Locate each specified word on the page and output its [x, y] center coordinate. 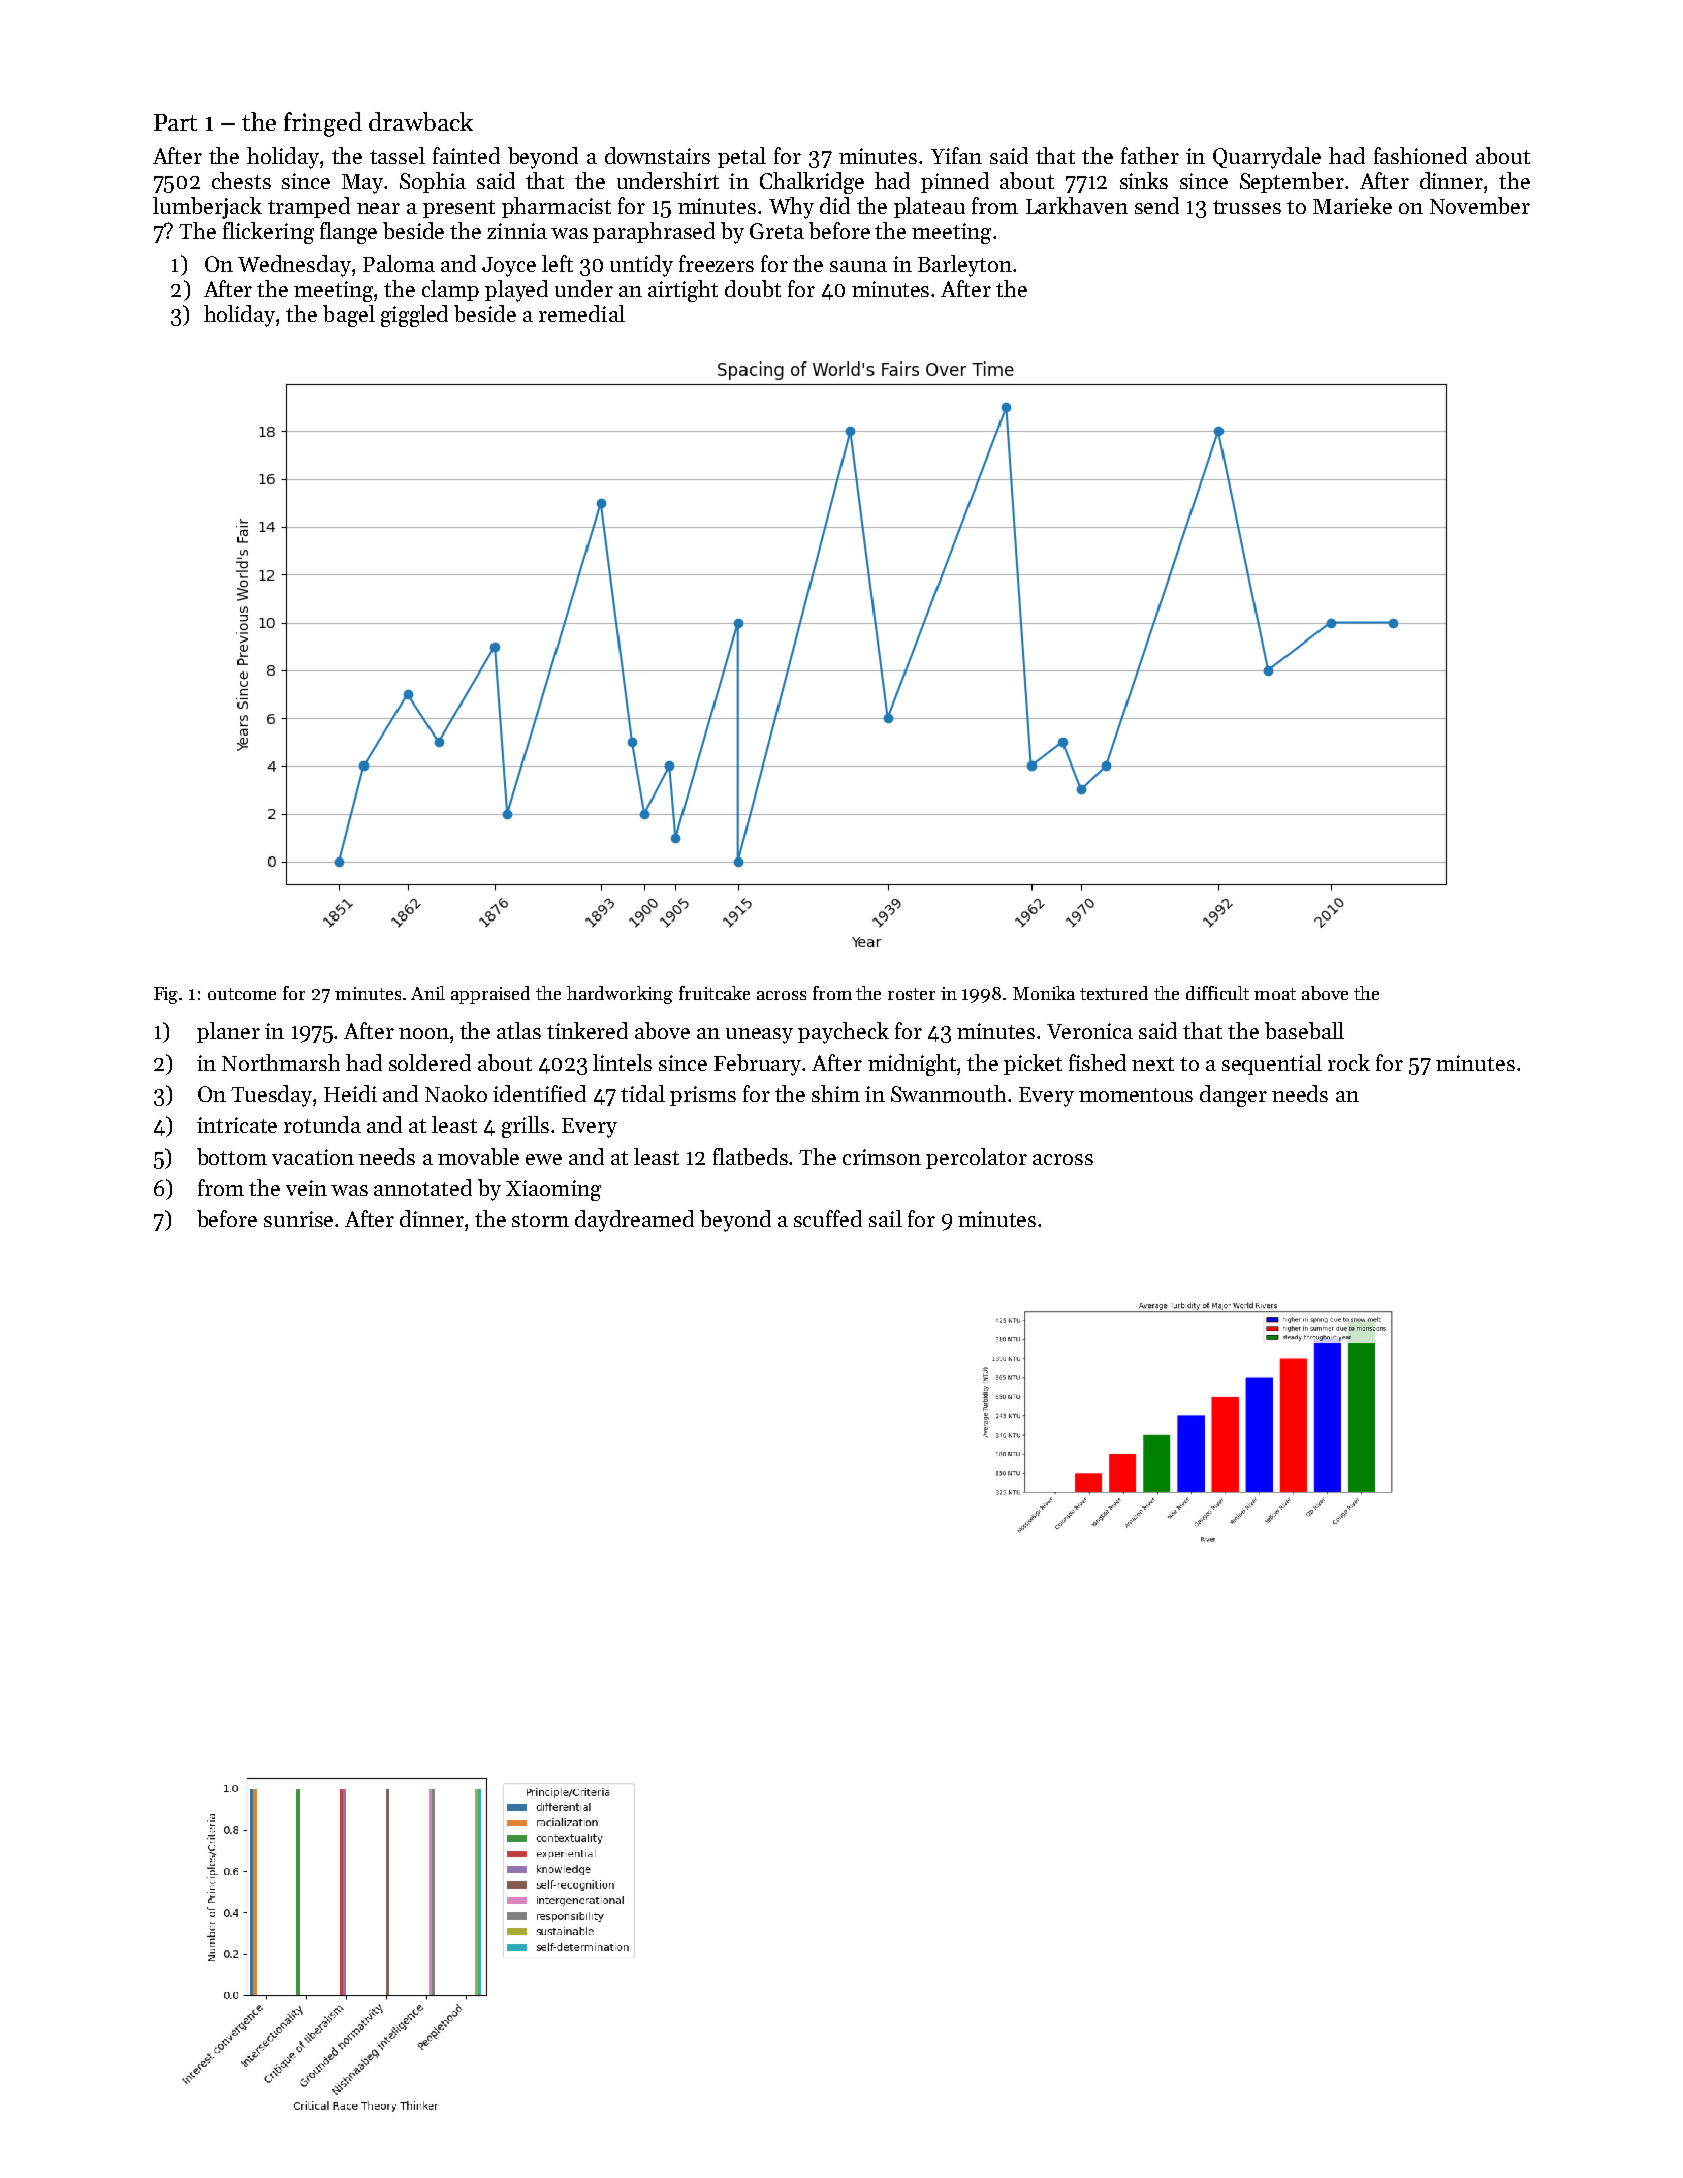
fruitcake [714, 993]
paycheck [843, 1033]
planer [228, 1032]
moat [1275, 994]
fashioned [1420, 155]
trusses [1247, 207]
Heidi [350, 1093]
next [1153, 1064]
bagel [349, 316]
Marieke [1352, 205]
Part [175, 122]
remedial [582, 313]
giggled [414, 316]
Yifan [956, 155]
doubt [753, 288]
